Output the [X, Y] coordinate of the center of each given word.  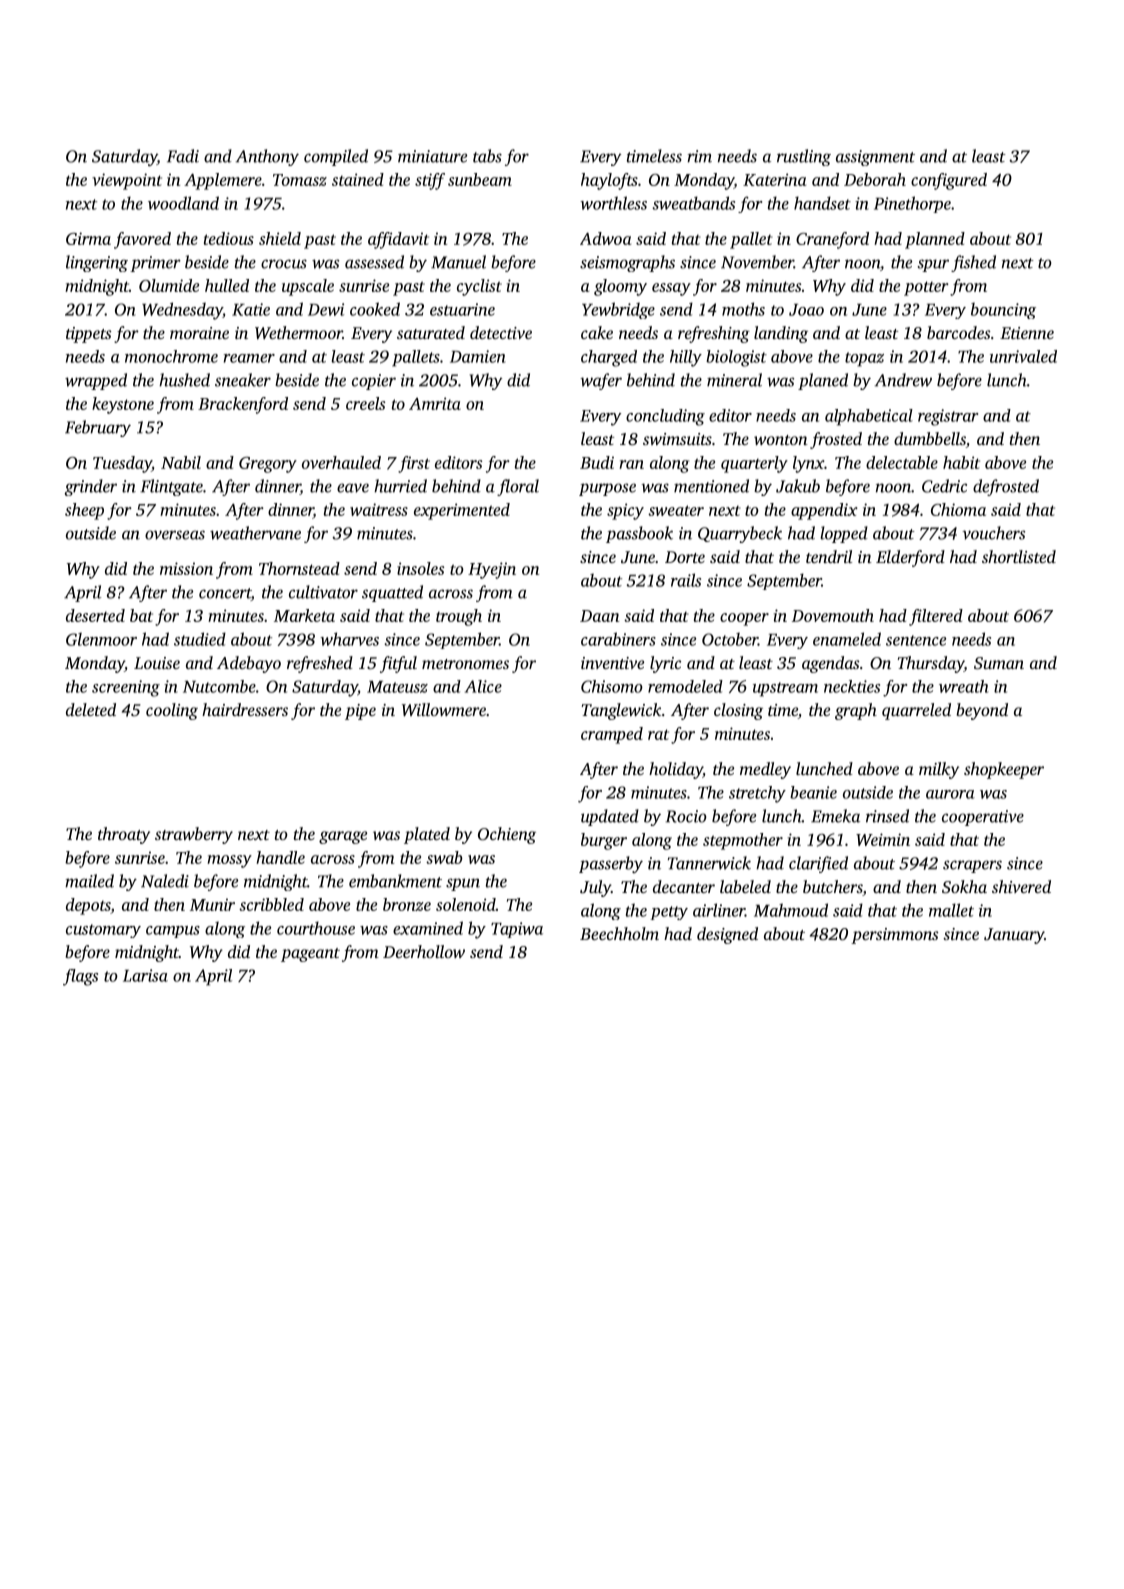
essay [671, 289]
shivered [1021, 886]
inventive [612, 663]
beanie [813, 792]
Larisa [145, 975]
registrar [948, 417]
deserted [95, 615]
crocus [284, 264]
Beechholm [619, 933]
